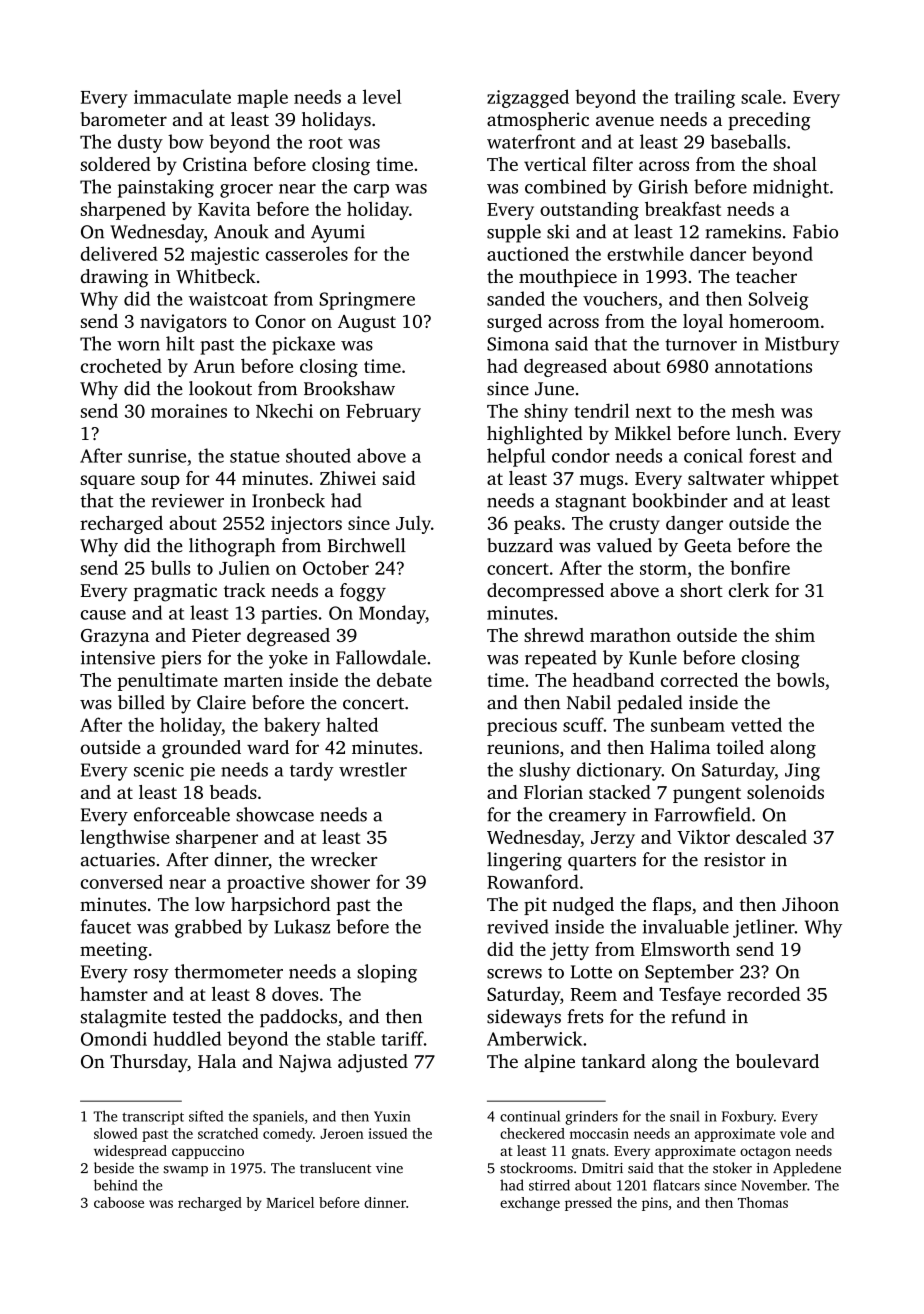 The width and height of the page is (924, 1314). Describe the element at coordinates (182, 96) in the page. I see `immaculate` at that location.
